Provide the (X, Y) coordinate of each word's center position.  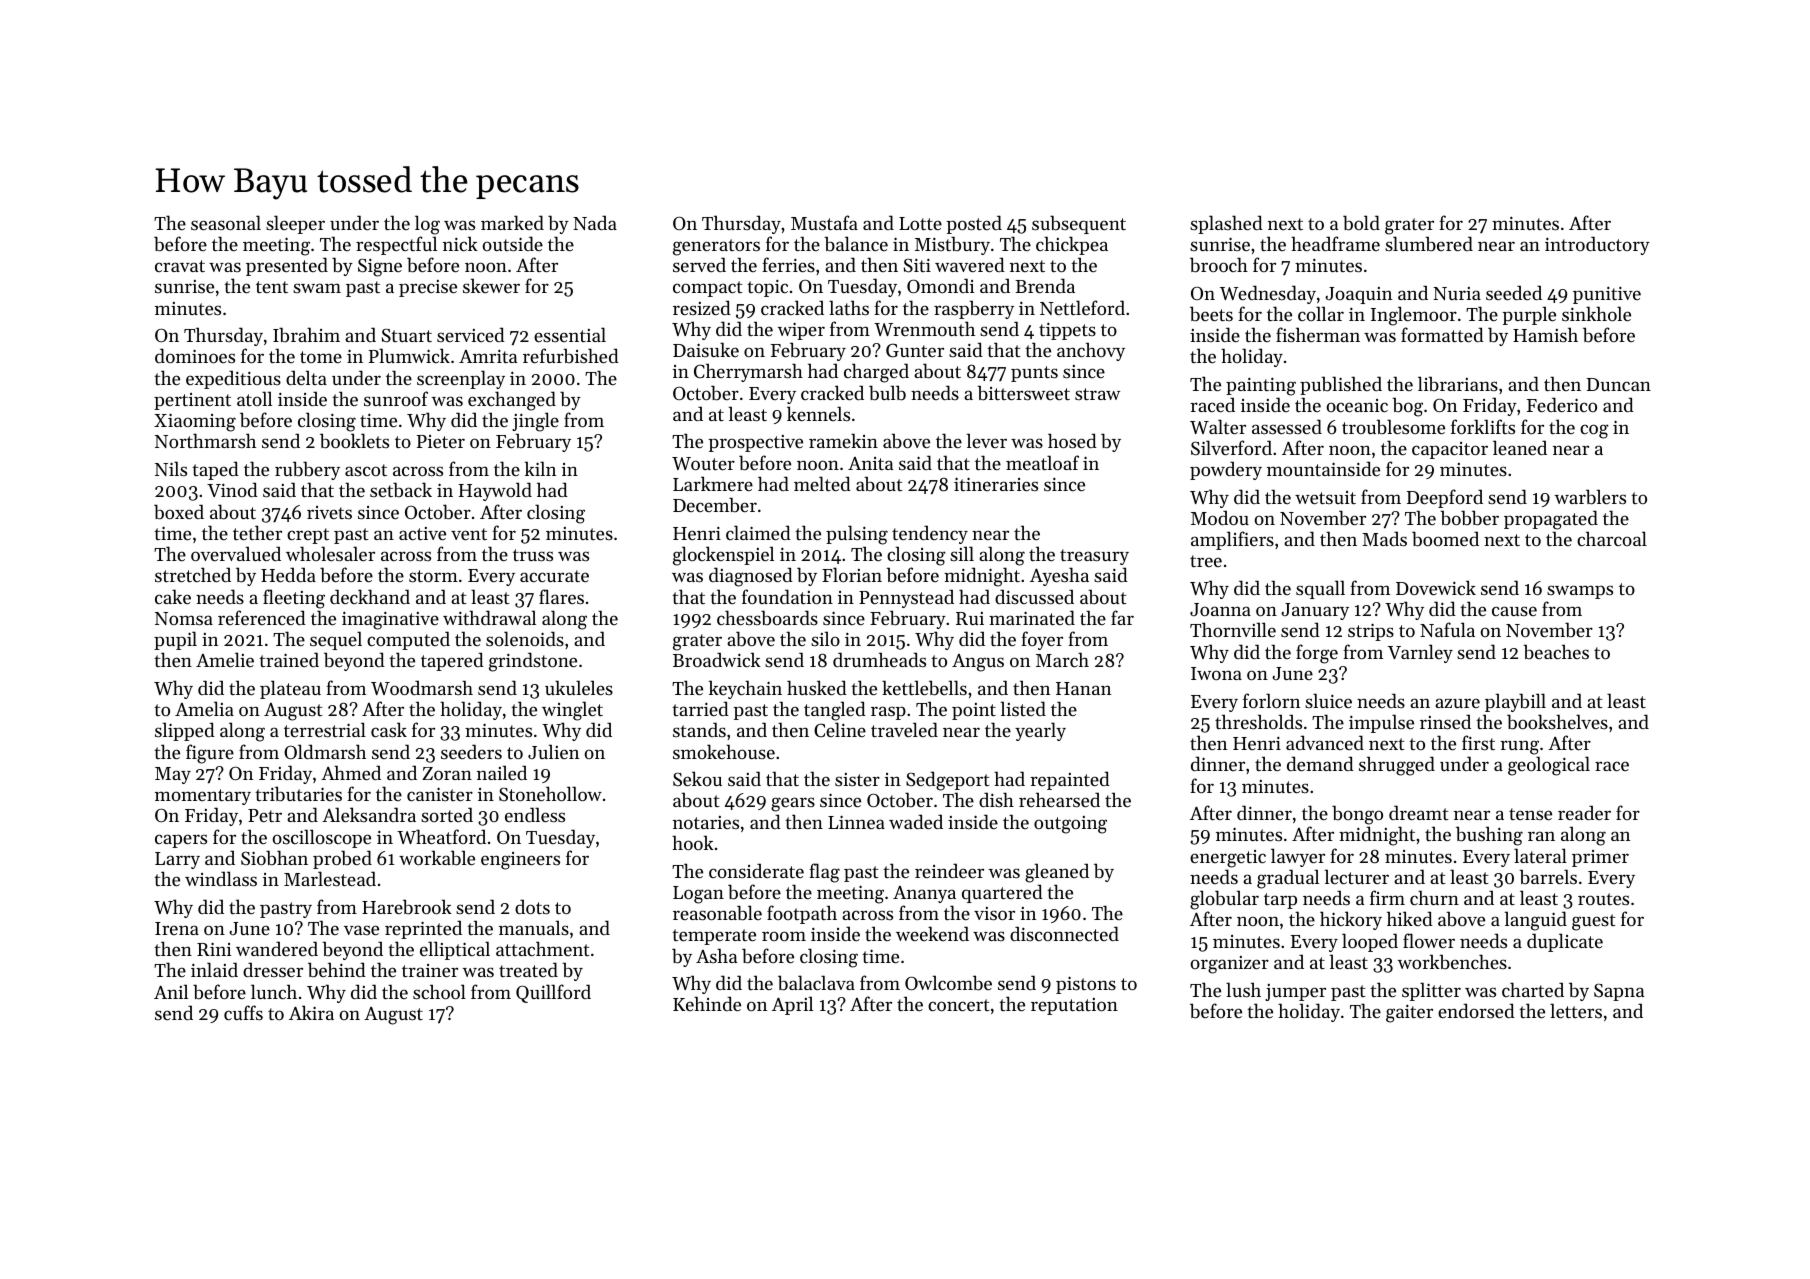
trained (289, 659)
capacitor (1450, 450)
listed (1023, 708)
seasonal (226, 222)
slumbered (1429, 243)
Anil (171, 991)
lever (986, 440)
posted (974, 224)
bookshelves (1557, 722)
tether (257, 532)
